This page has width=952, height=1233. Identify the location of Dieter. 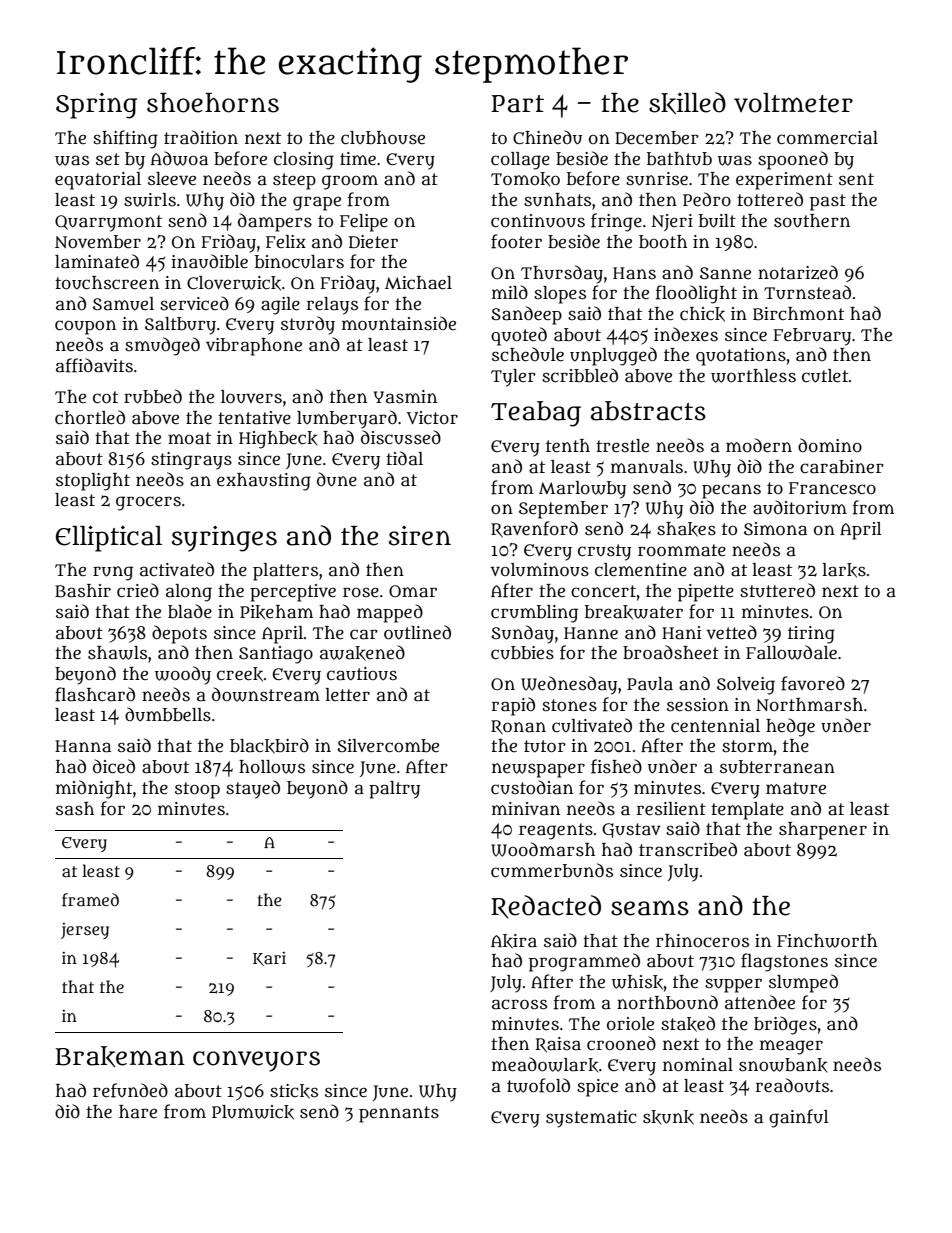
(373, 242).
